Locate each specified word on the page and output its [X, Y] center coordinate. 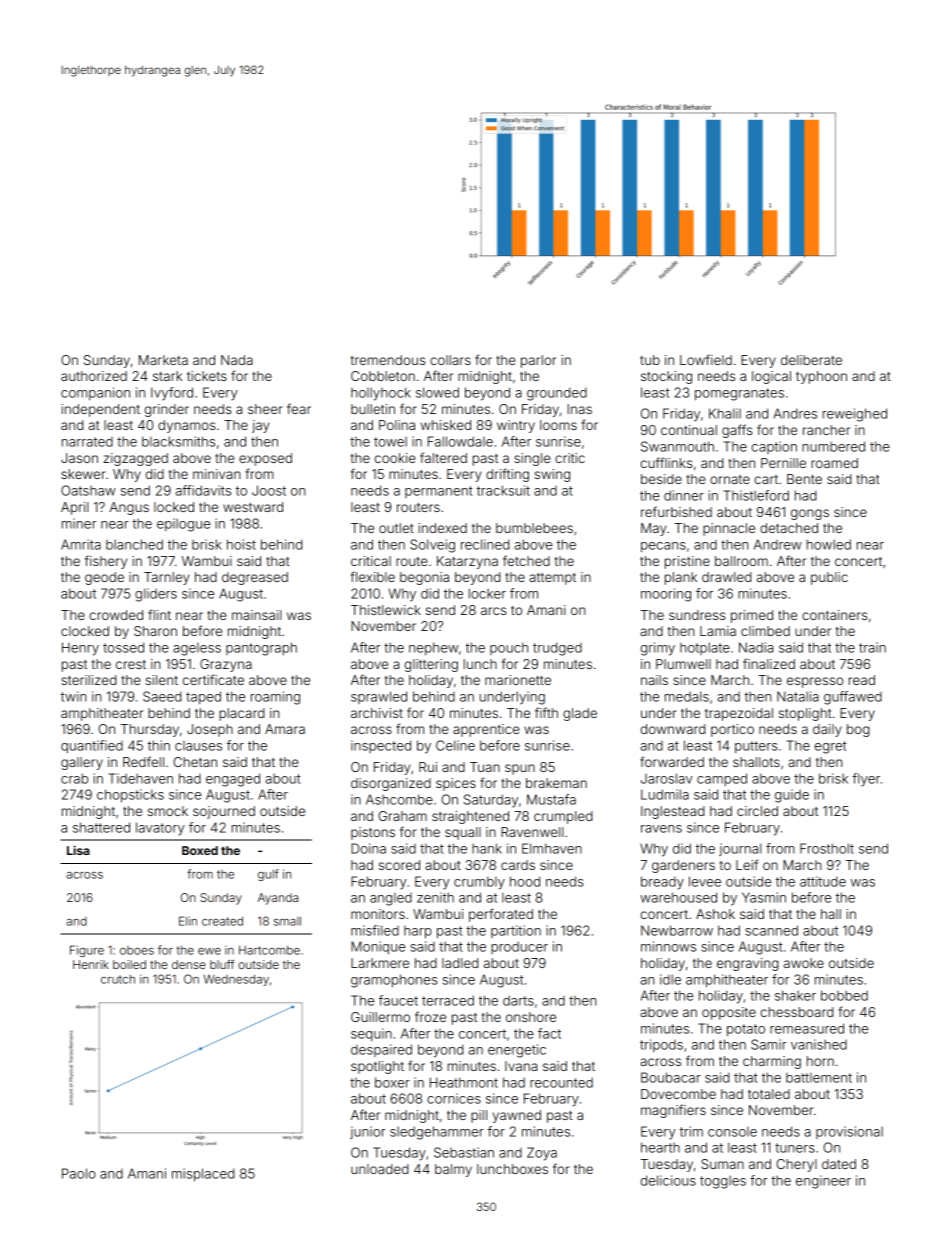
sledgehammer [437, 1133]
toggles [723, 1182]
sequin [371, 1034]
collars [450, 360]
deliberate [811, 360]
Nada [237, 360]
